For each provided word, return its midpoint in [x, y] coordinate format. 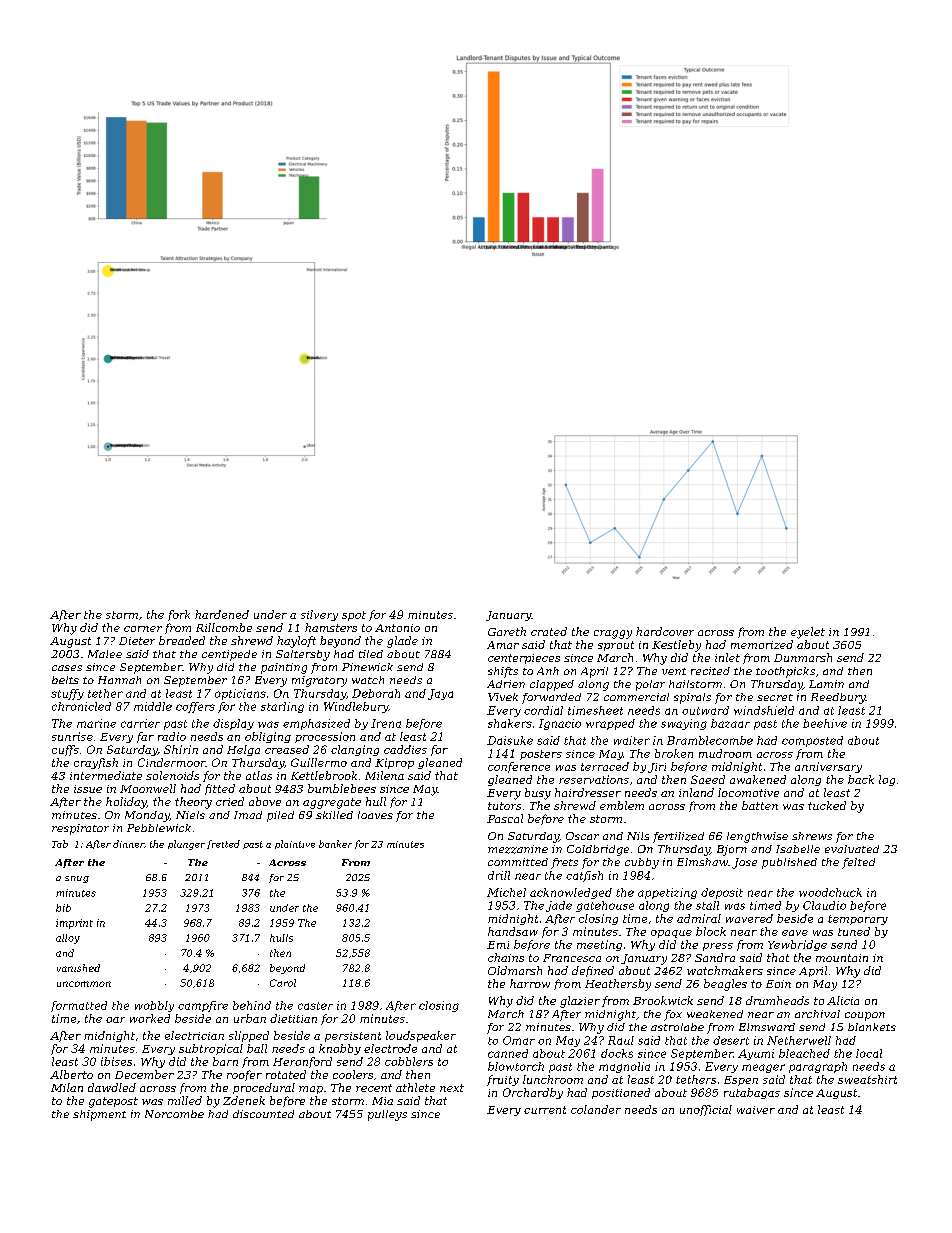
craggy [613, 634]
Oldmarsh [515, 970]
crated [549, 631]
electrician [194, 1035]
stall [707, 905]
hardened [222, 614]
